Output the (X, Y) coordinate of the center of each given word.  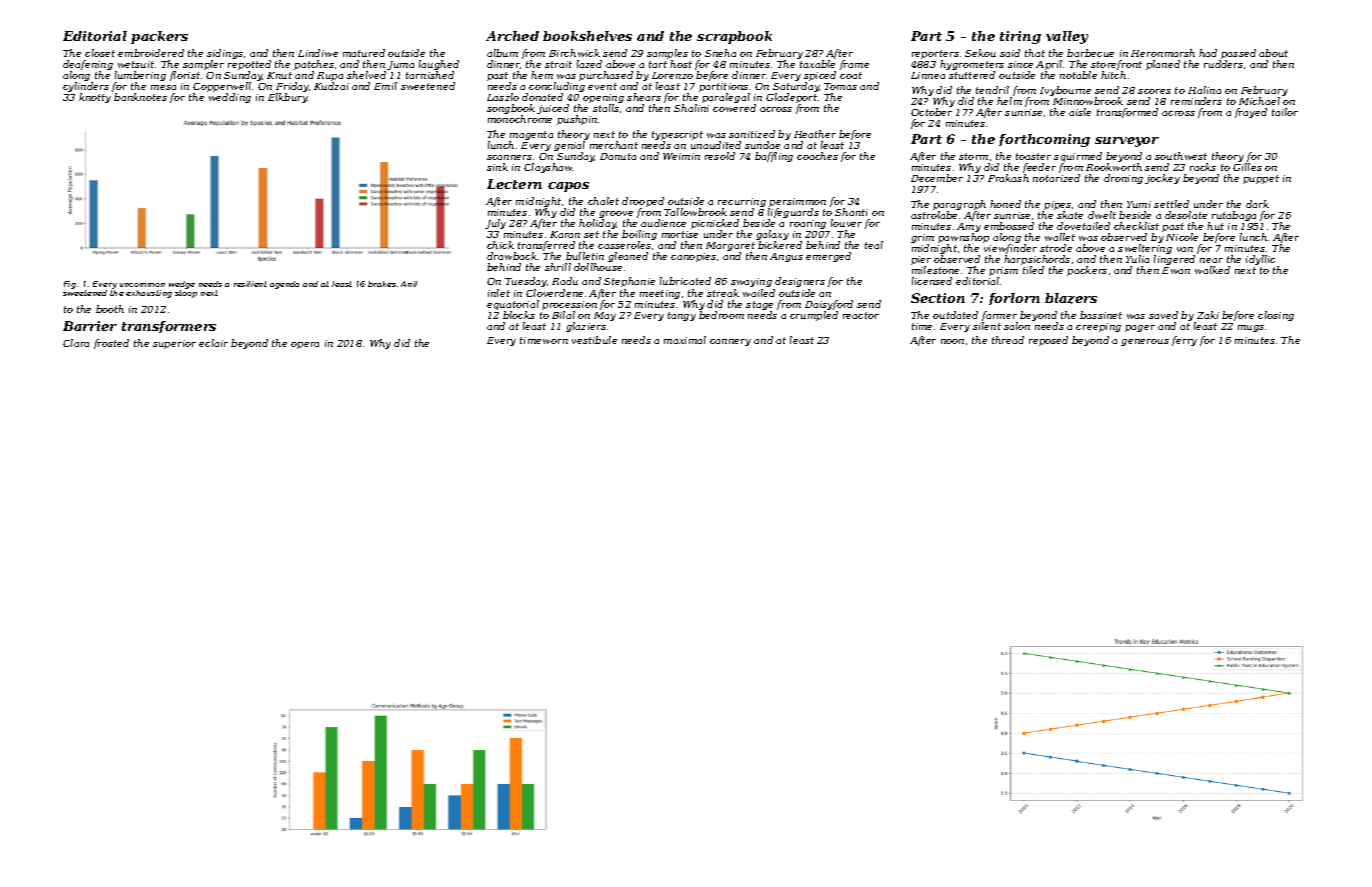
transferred (546, 246)
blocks (519, 315)
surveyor (1127, 142)
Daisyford (829, 305)
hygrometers (972, 65)
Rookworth (1114, 167)
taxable (817, 64)
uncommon (142, 285)
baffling (774, 157)
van (1185, 249)
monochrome (520, 119)
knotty (95, 98)
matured (364, 53)
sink (497, 167)
